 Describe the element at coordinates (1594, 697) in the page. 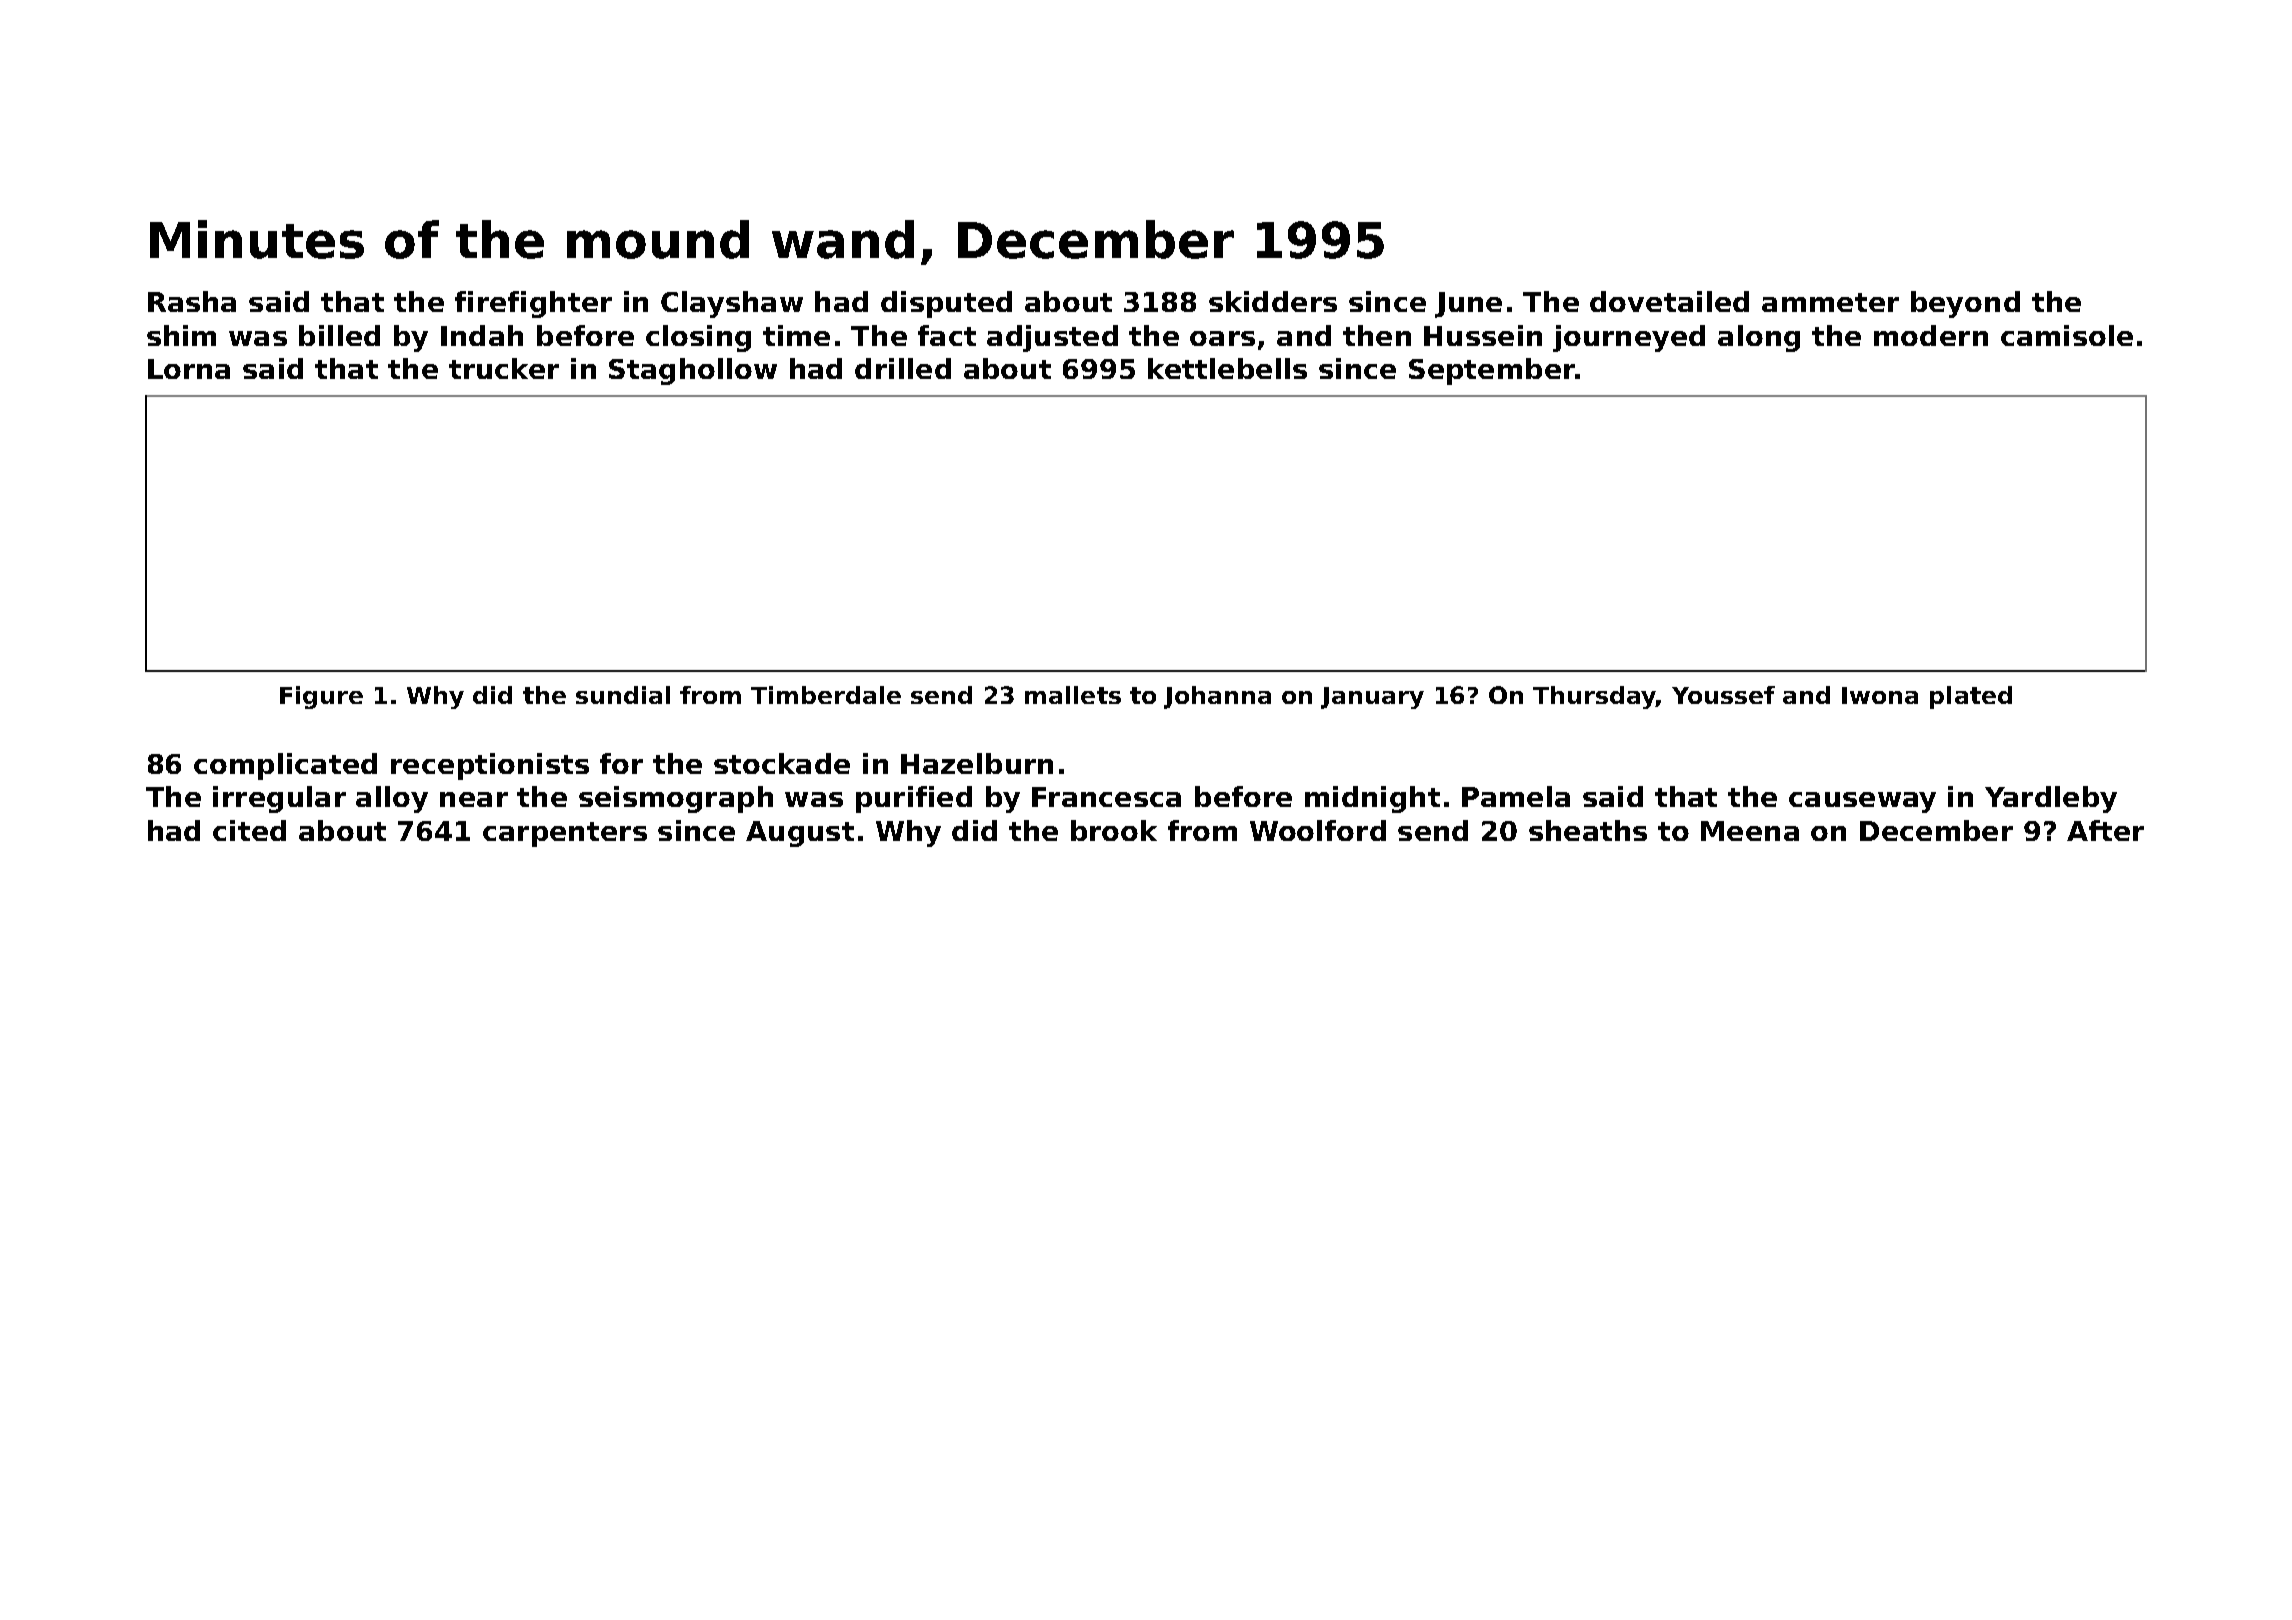

I see `Thursday` at that location.
